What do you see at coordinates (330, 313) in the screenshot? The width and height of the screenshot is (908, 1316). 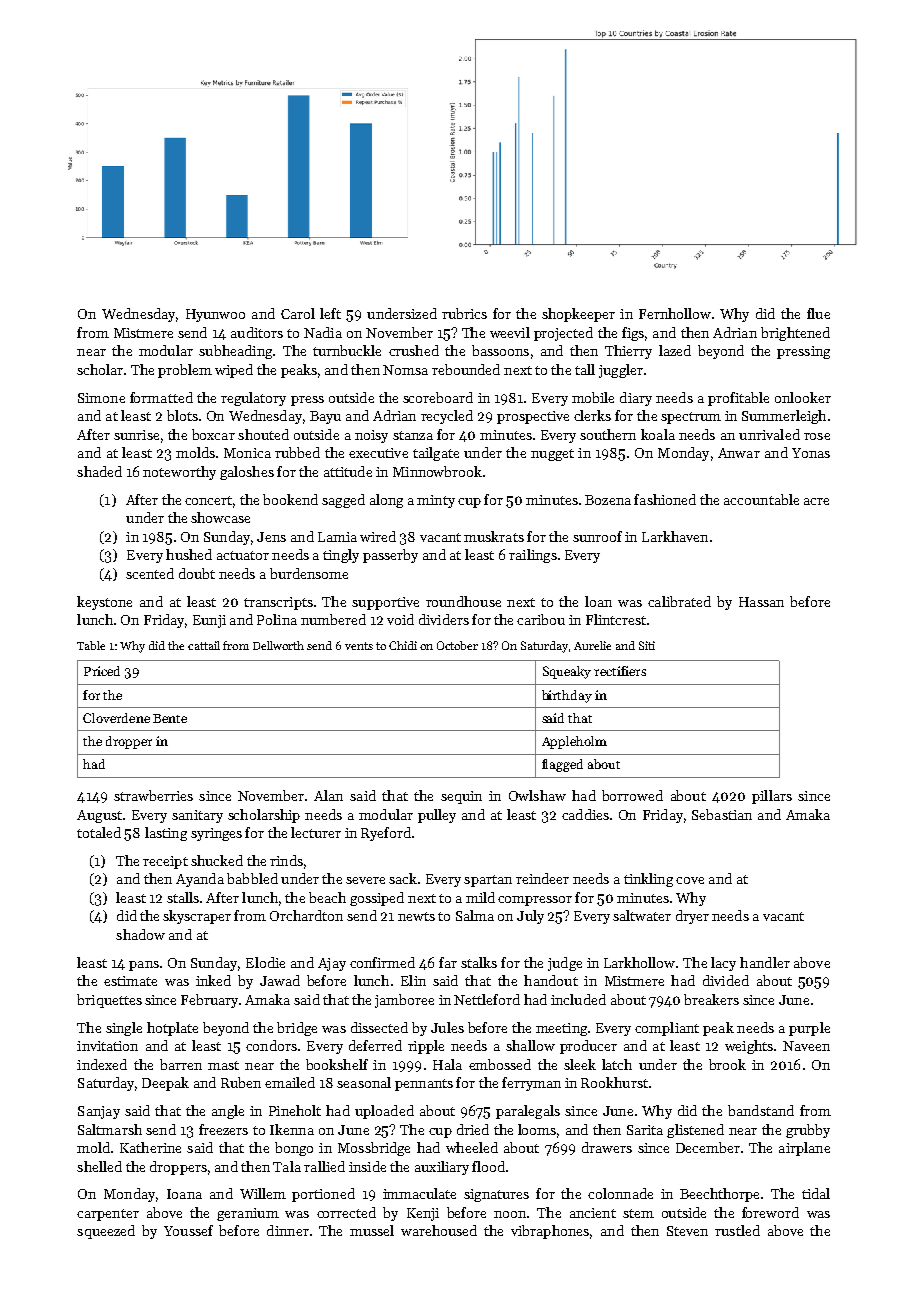 I see `left` at bounding box center [330, 313].
